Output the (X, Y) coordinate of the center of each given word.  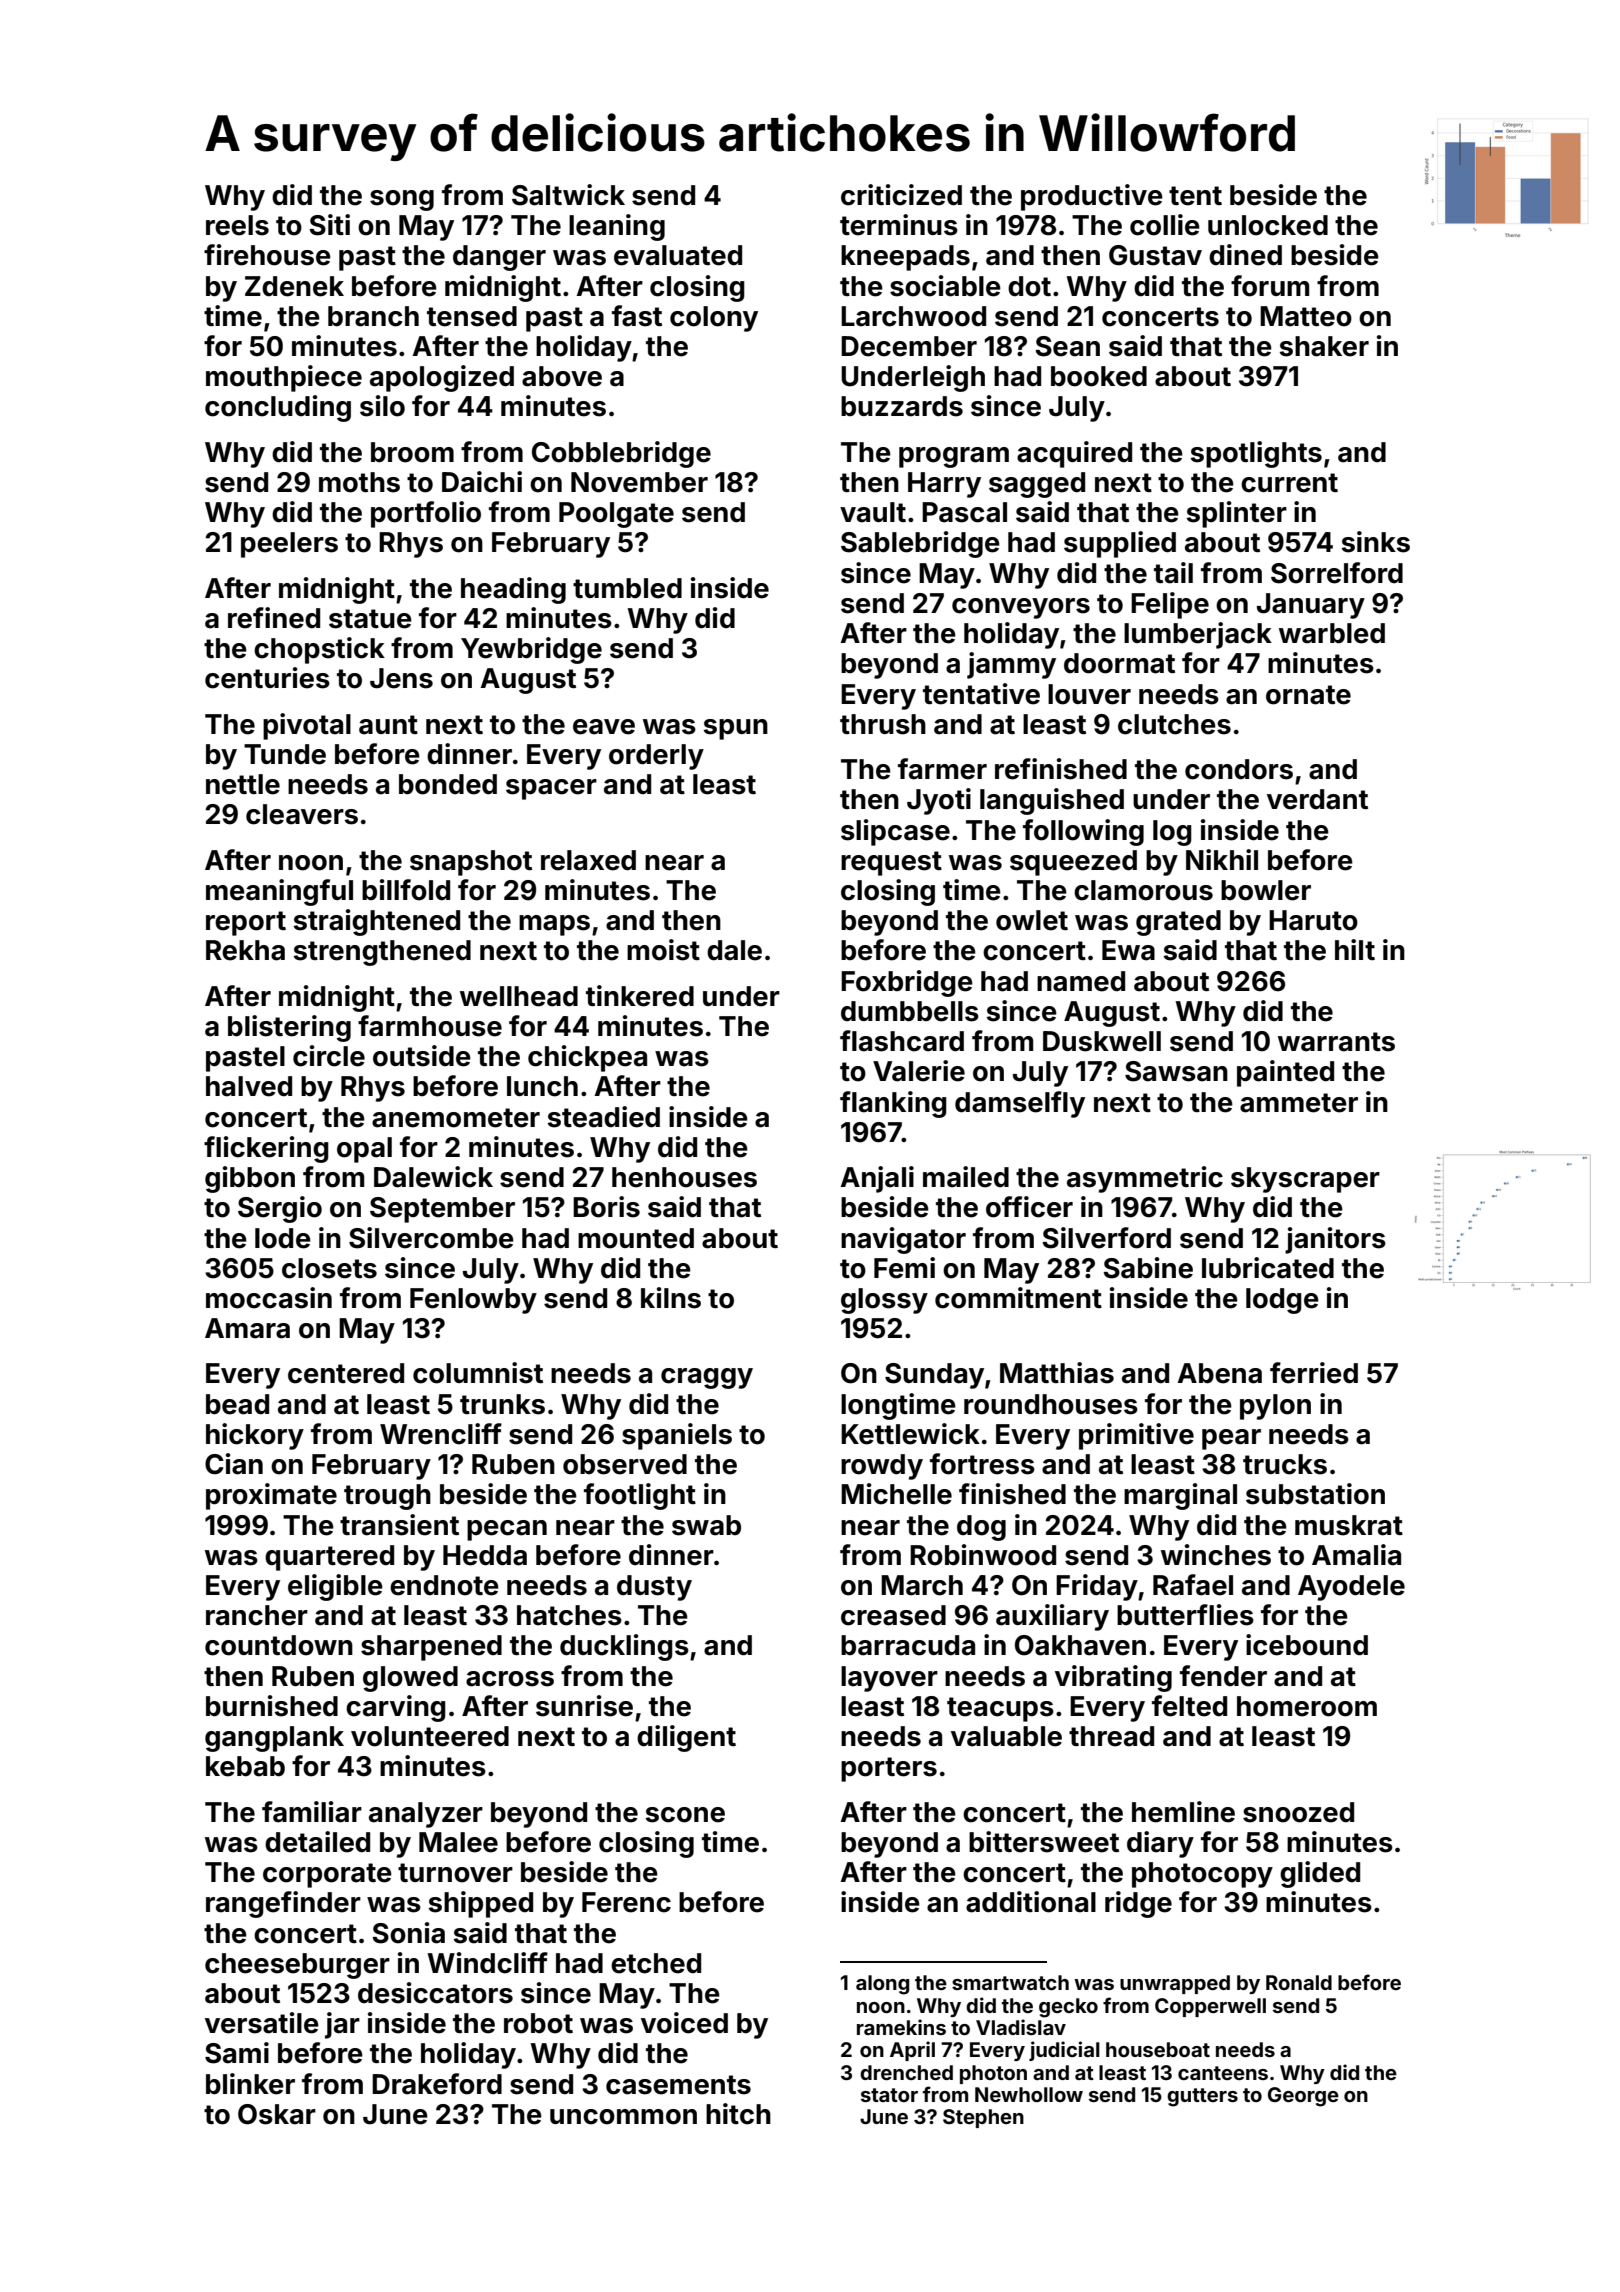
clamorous (1143, 890)
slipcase (895, 832)
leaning (617, 227)
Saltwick (568, 195)
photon (993, 2074)
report (246, 923)
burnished (272, 1706)
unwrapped (1175, 1984)
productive (1092, 197)
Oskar (277, 2114)
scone (685, 1815)
